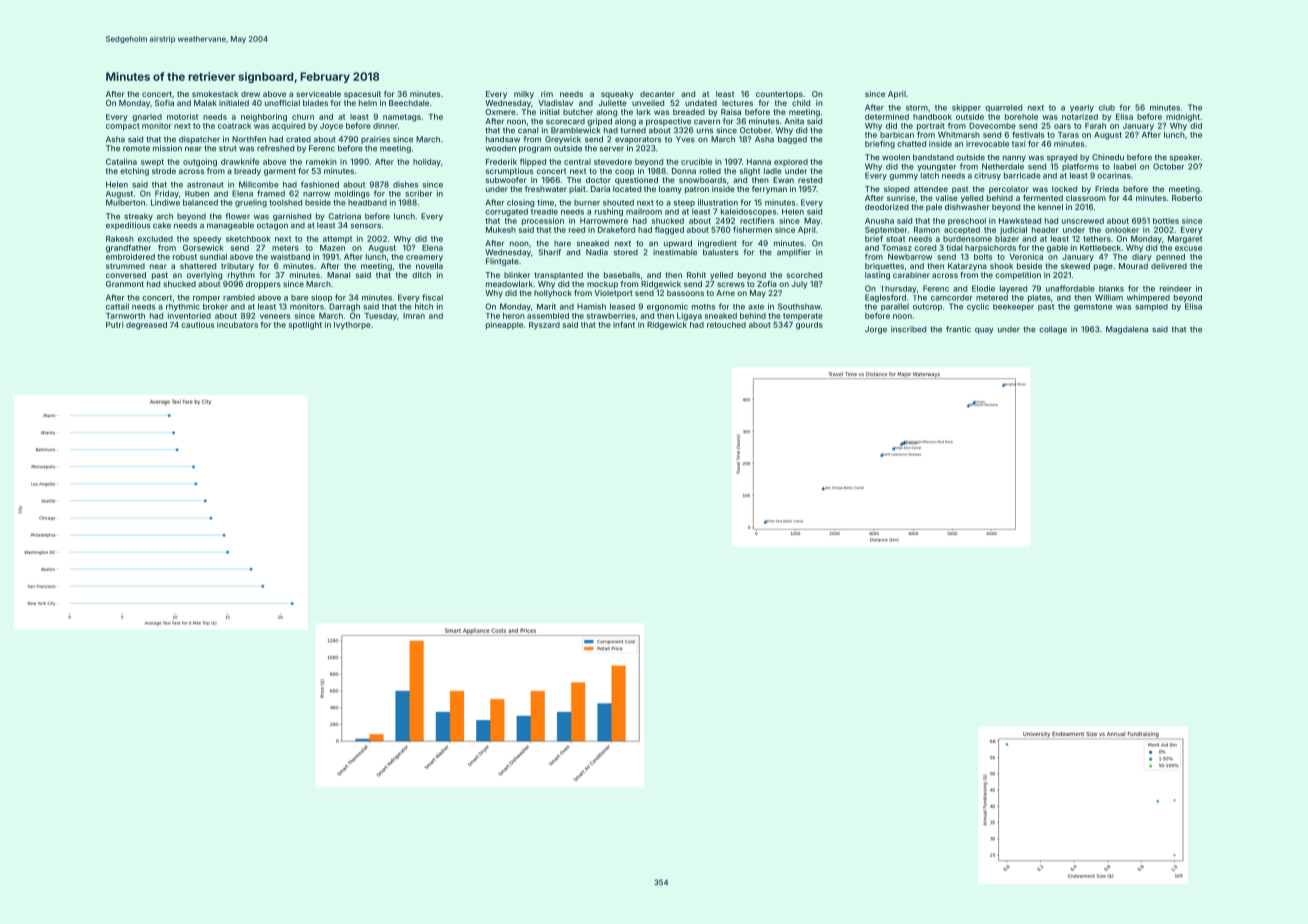 This image has width=1308, height=924. I want to click on Violetport, so click(613, 294).
